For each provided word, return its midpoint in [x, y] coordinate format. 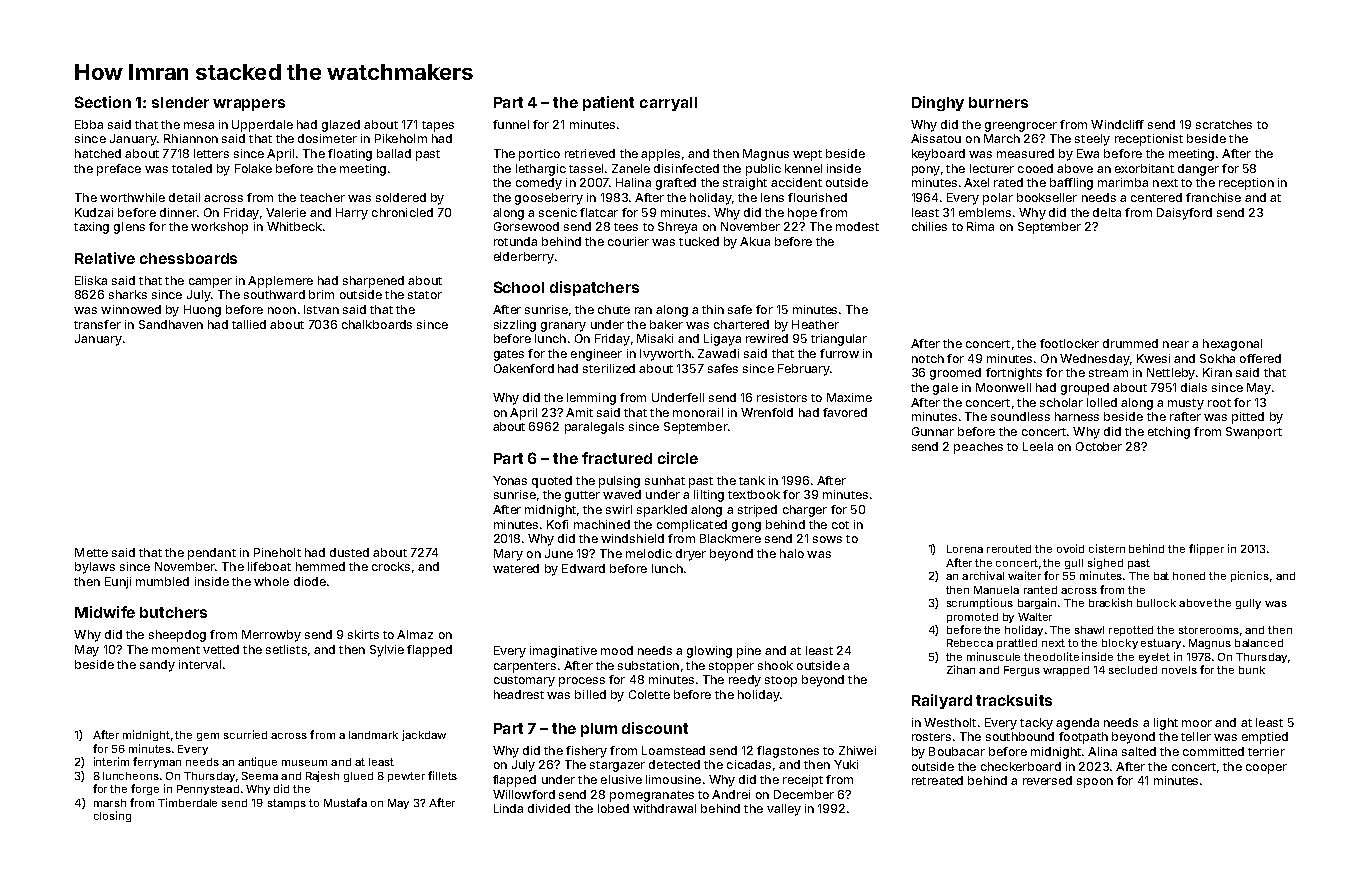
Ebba [89, 124]
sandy [157, 666]
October [1099, 446]
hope [802, 214]
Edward [583, 568]
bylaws [95, 568]
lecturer [992, 168]
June [559, 553]
